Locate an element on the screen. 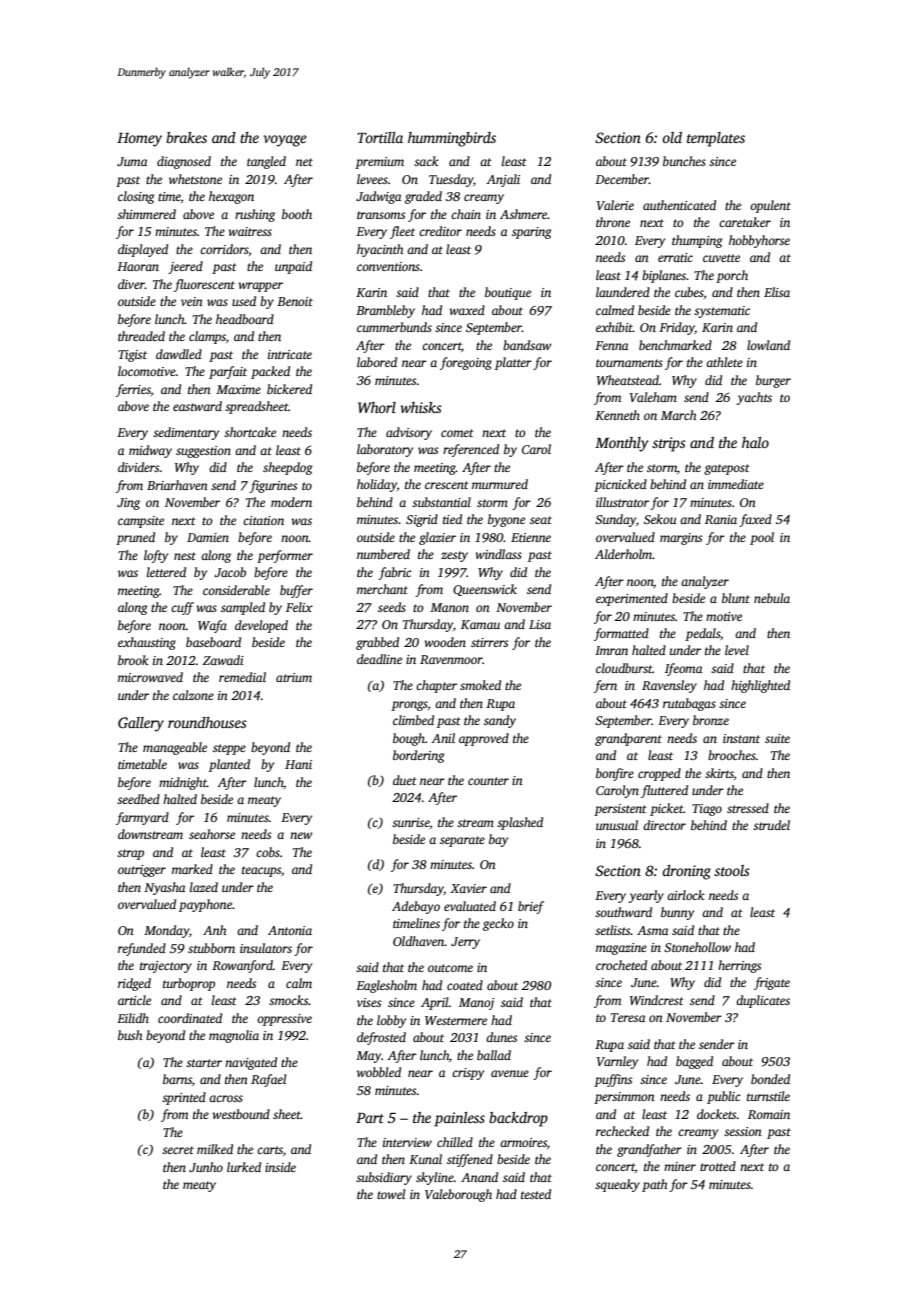  whetstone is located at coordinates (195, 179).
